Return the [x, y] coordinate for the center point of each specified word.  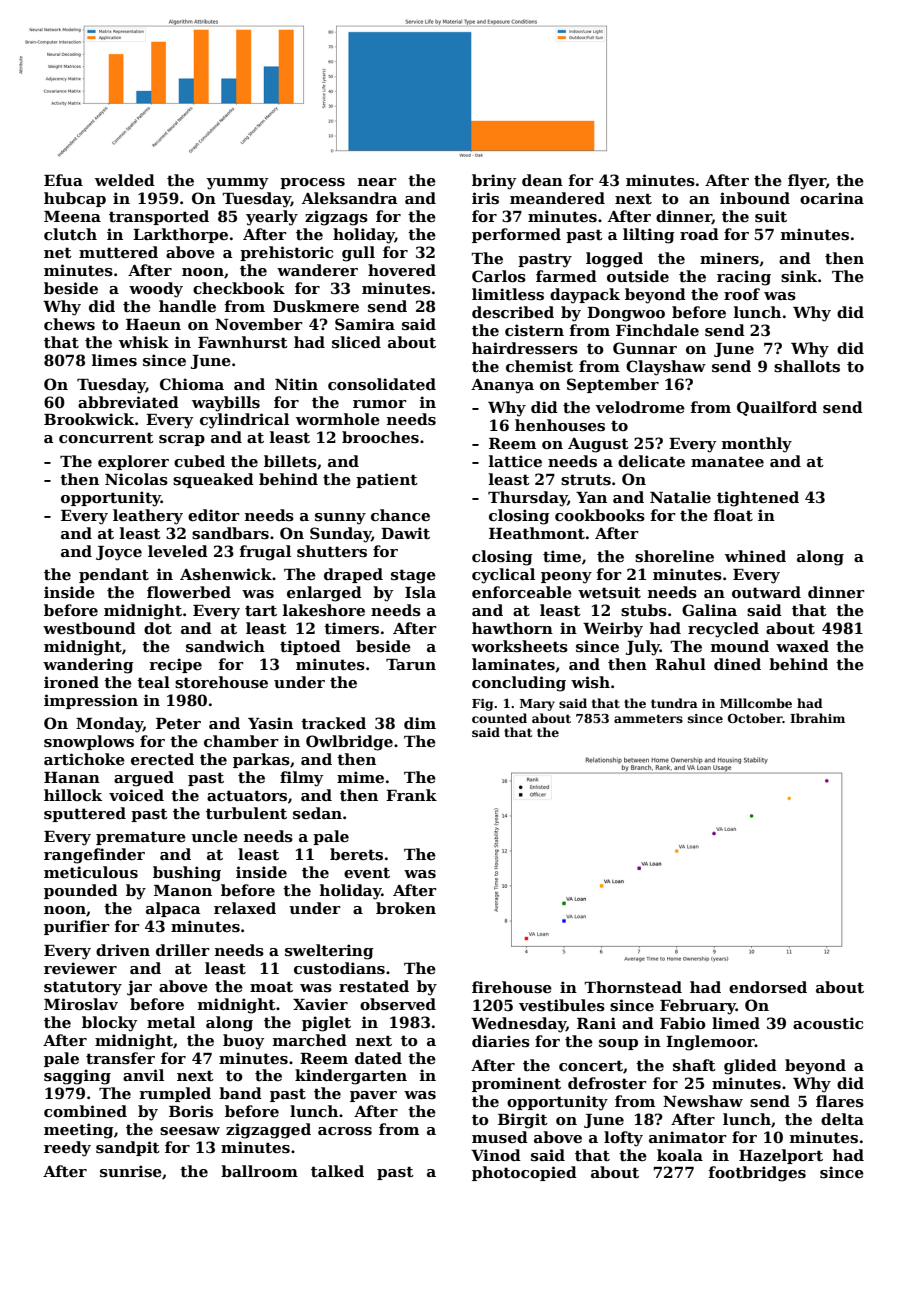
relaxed [245, 908]
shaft [694, 1065]
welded [125, 180]
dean [542, 180]
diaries [501, 1041]
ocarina [832, 198]
